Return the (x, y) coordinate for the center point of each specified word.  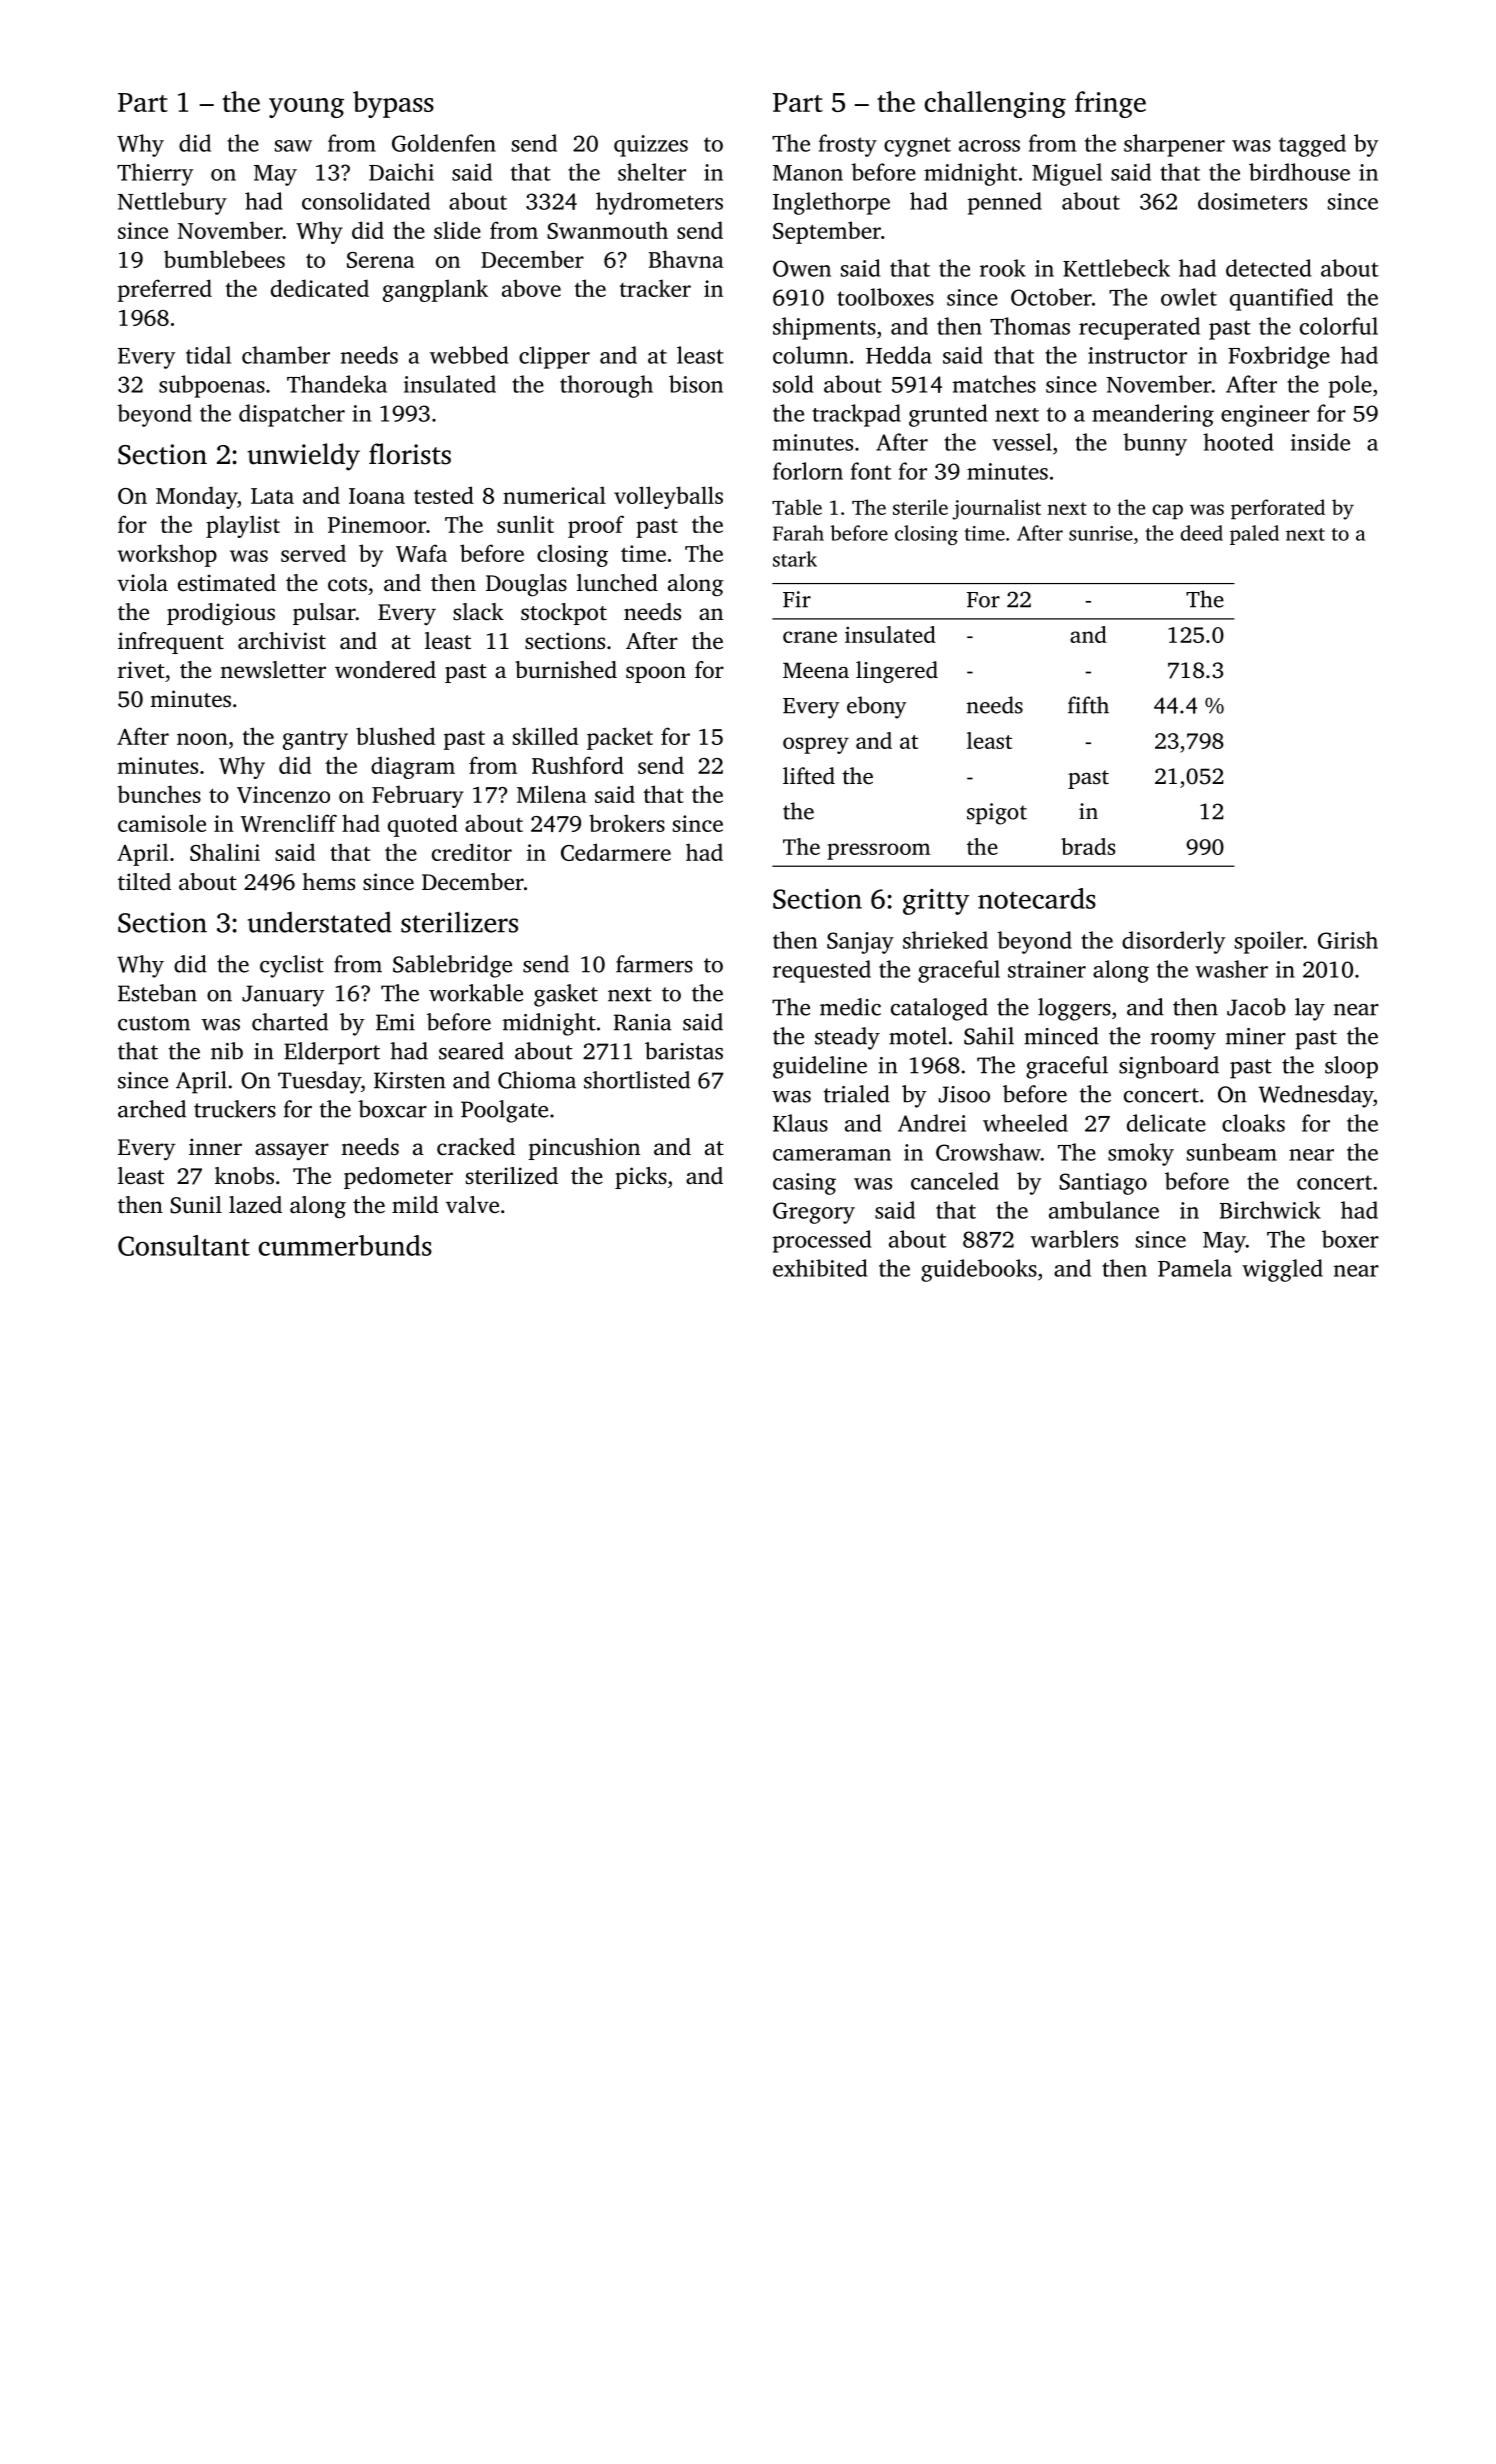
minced (1061, 1036)
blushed (395, 736)
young (306, 108)
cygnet (917, 147)
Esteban (157, 993)
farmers (654, 964)
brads (1088, 846)
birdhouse (1299, 172)
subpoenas (212, 386)
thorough (606, 386)
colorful (1339, 326)
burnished (566, 670)
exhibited (820, 1268)
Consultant (184, 1245)
